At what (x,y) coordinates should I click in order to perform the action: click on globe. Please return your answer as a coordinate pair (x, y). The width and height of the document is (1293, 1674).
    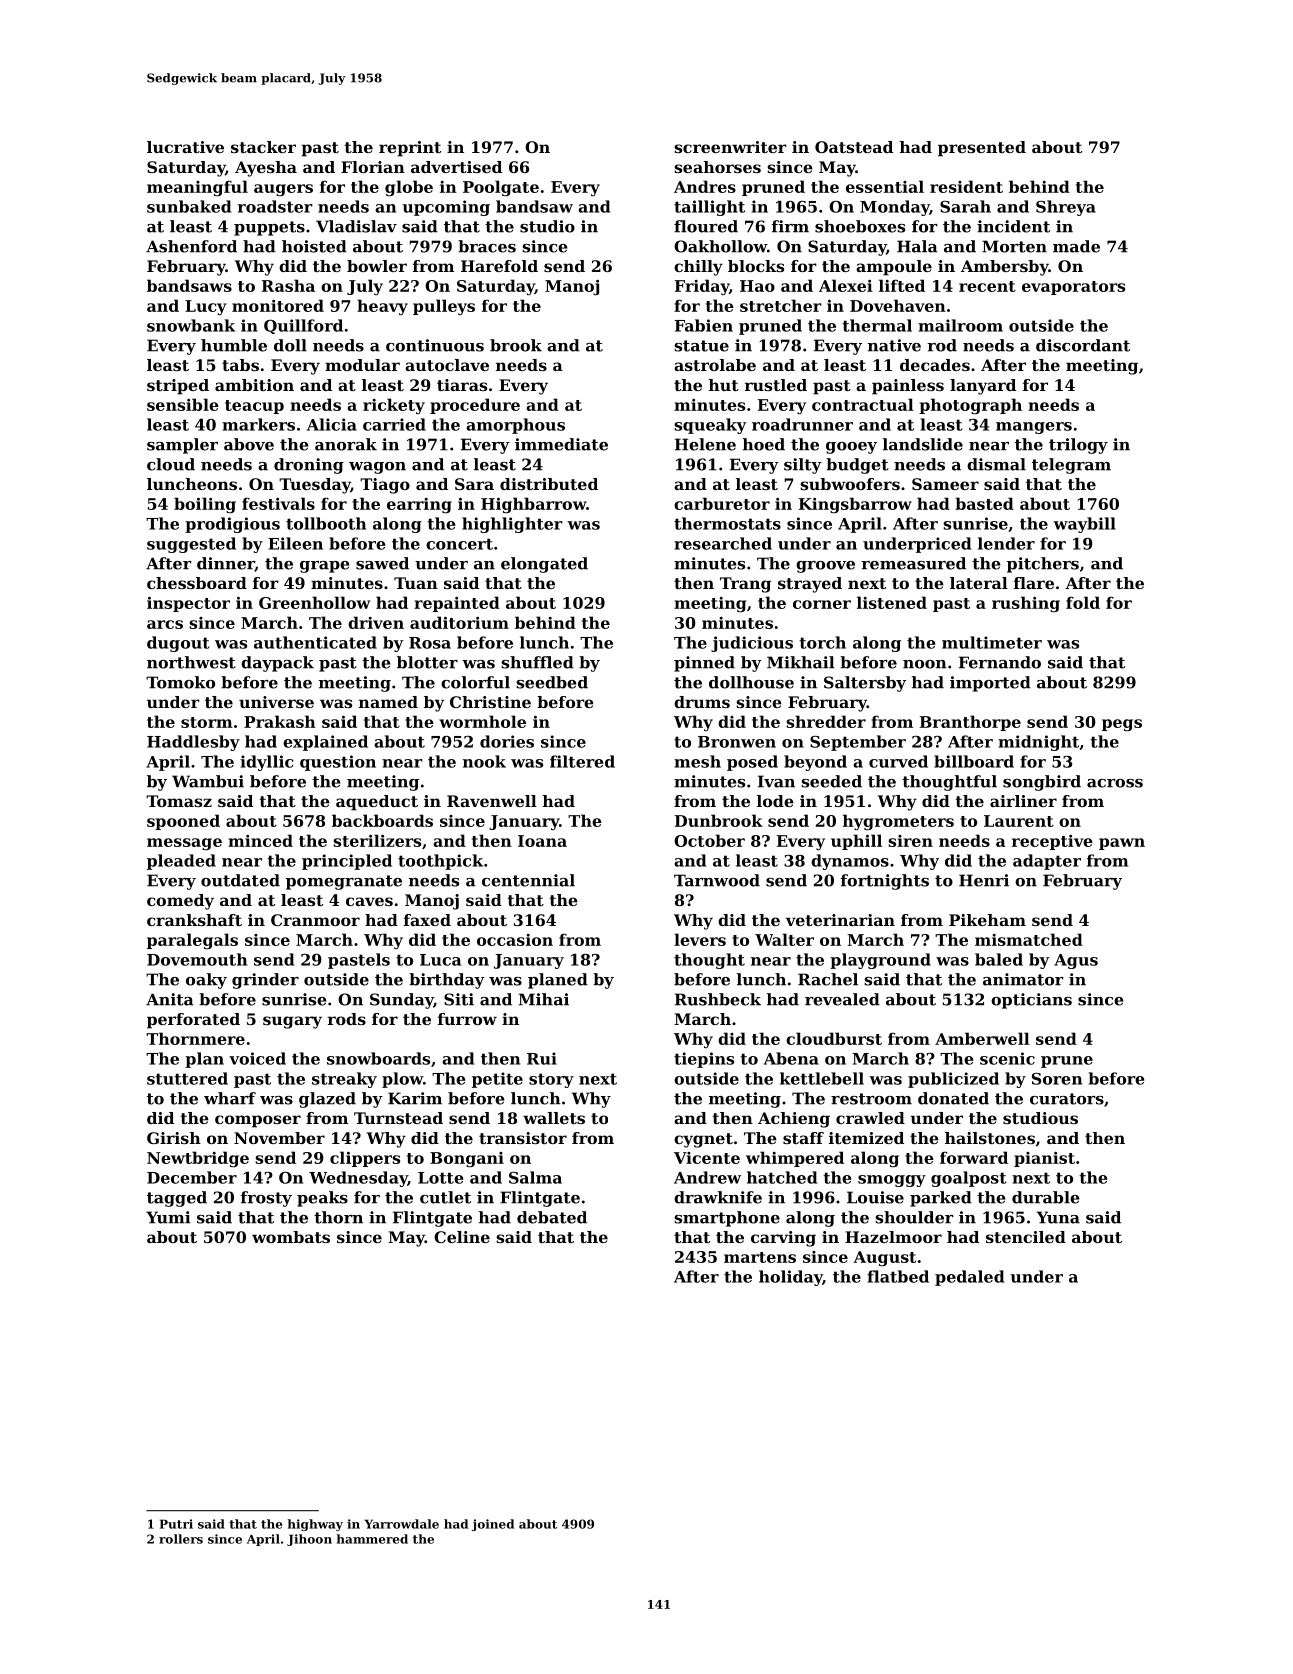
    Looking at the image, I should click on (409, 188).
